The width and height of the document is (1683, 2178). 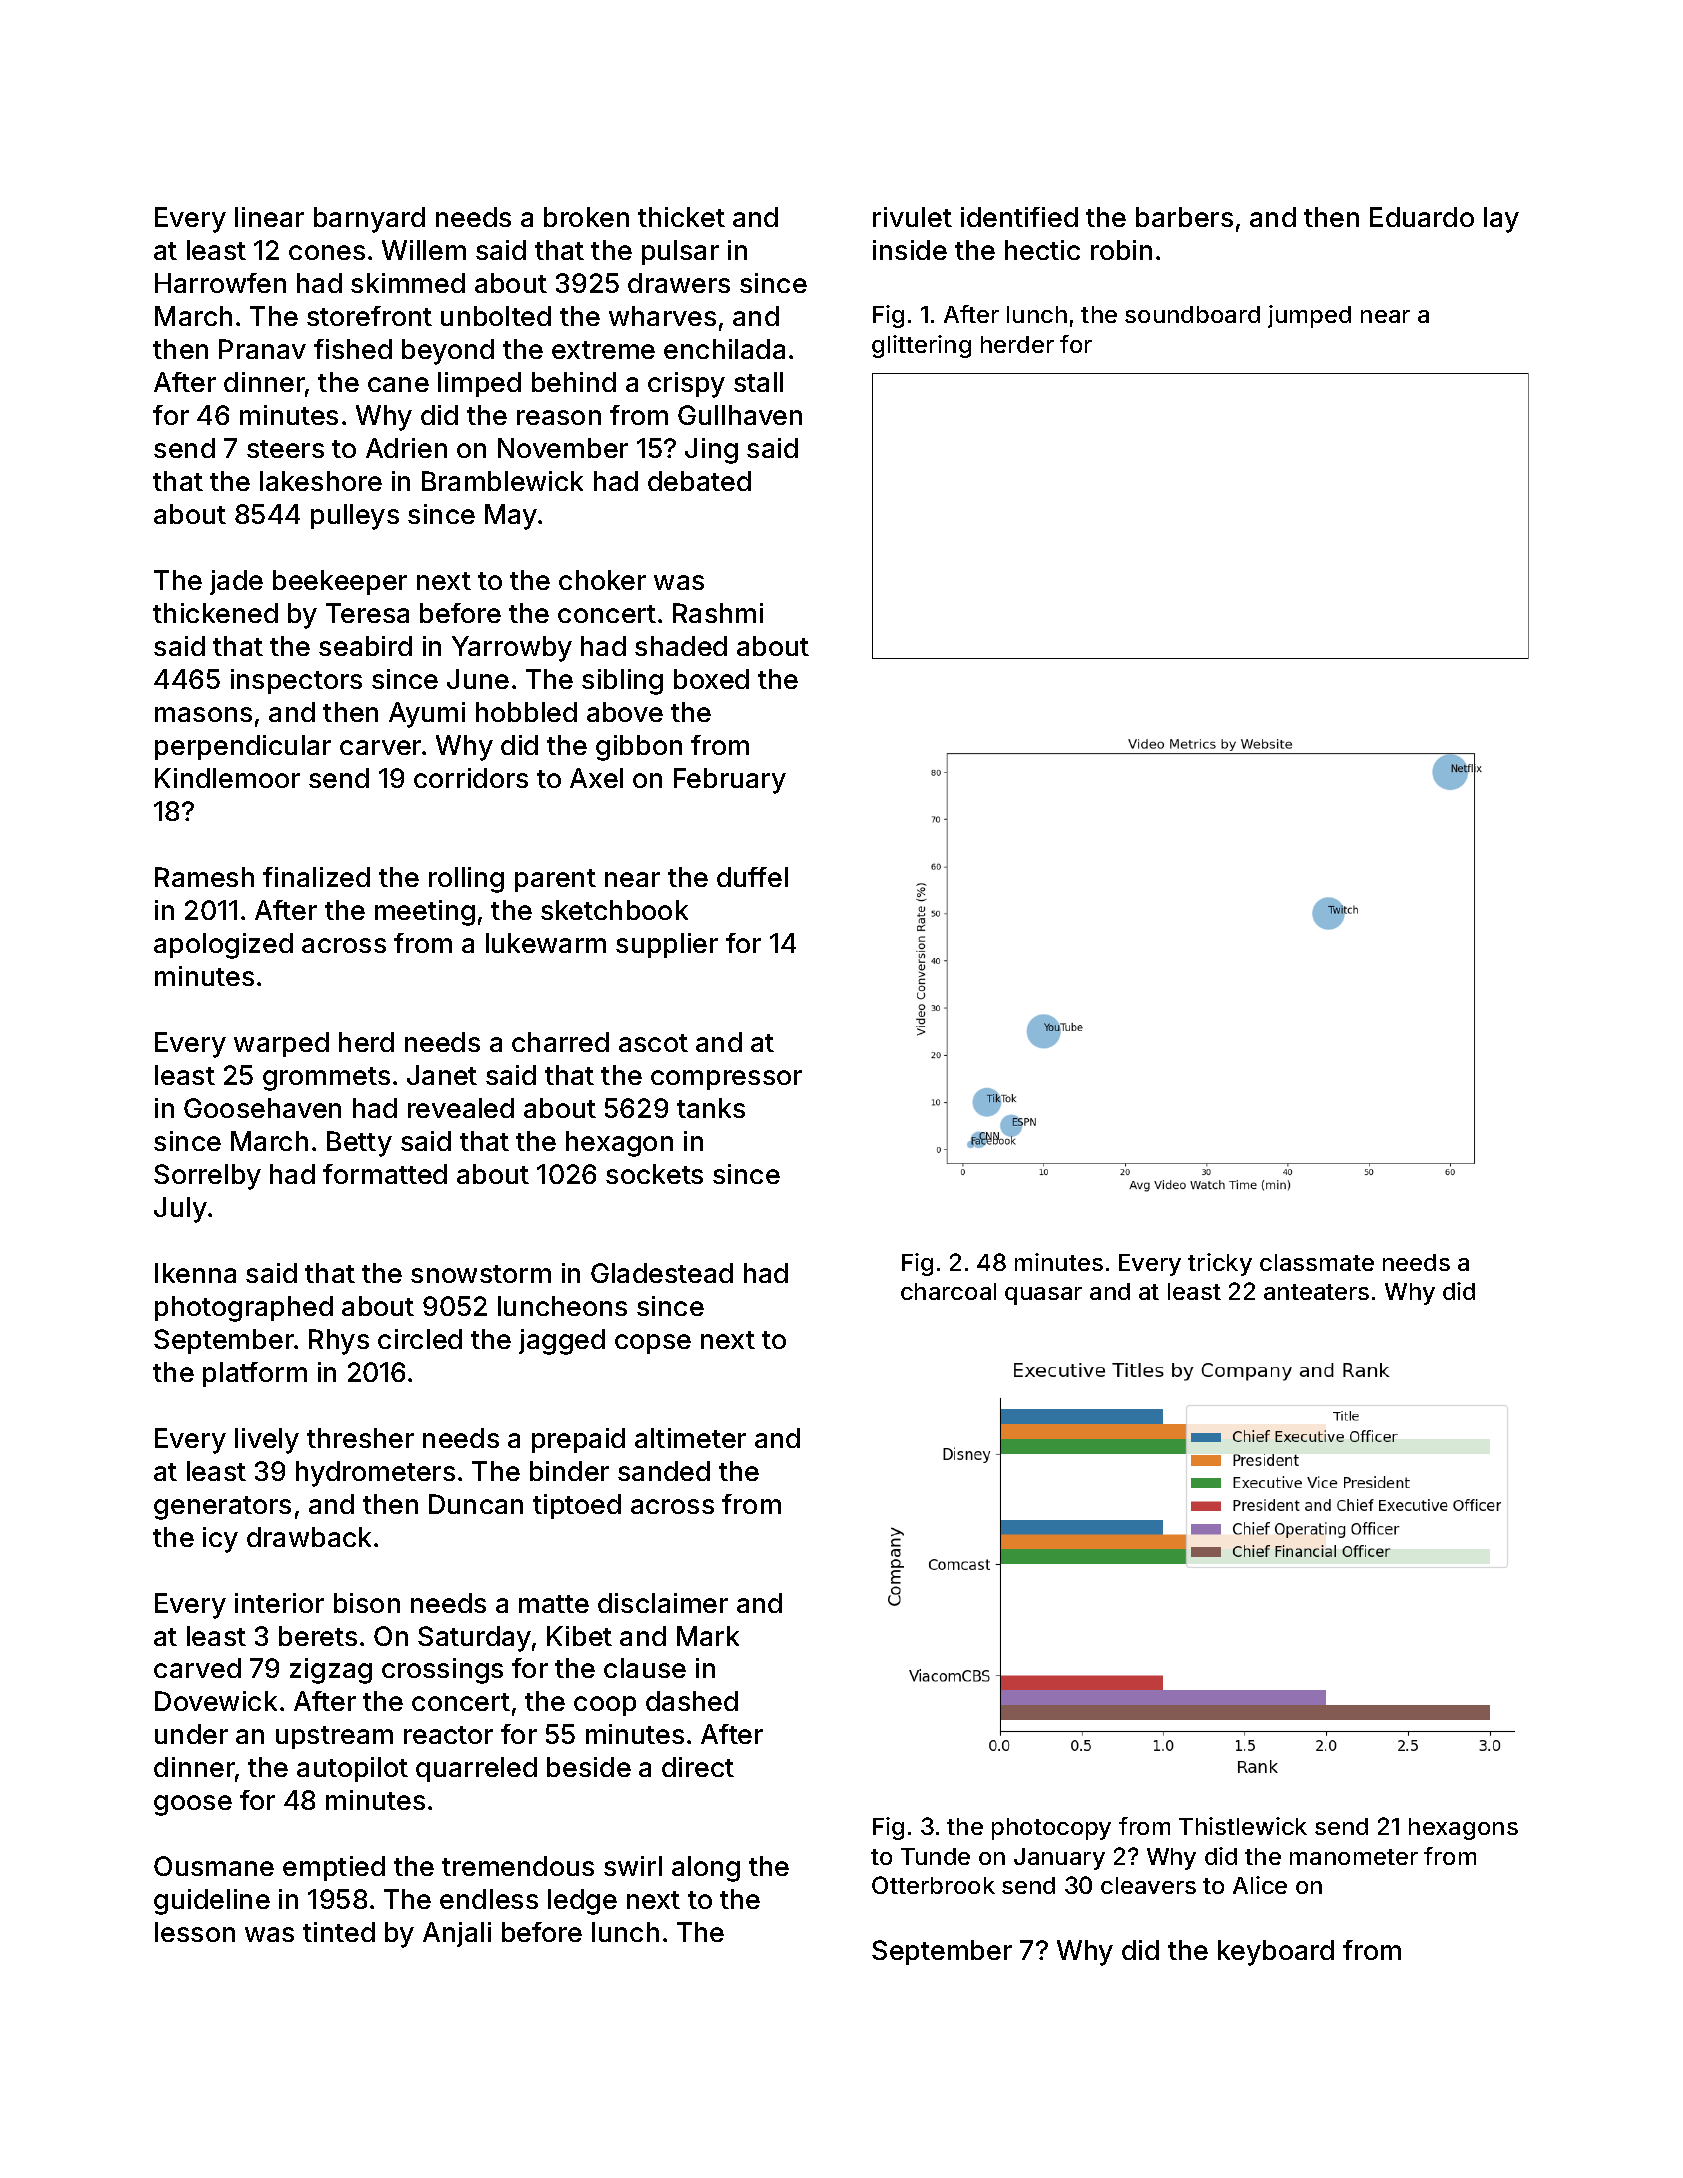 What do you see at coordinates (1317, 1262) in the document?
I see `classmate` at bounding box center [1317, 1262].
